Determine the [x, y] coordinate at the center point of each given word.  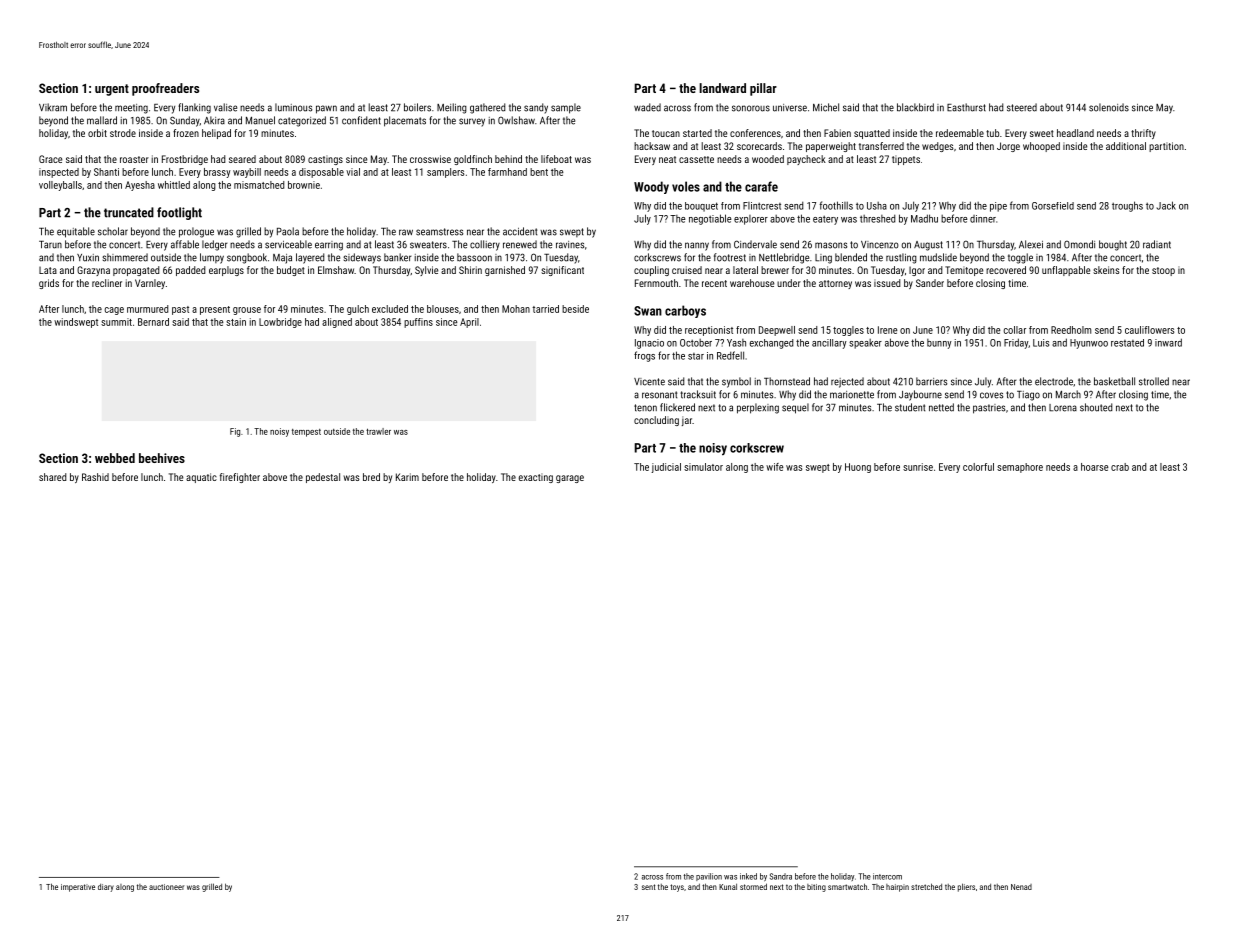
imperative [78, 888]
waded [647, 107]
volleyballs [60, 186]
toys [677, 888]
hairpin [897, 888]
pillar [763, 89]
